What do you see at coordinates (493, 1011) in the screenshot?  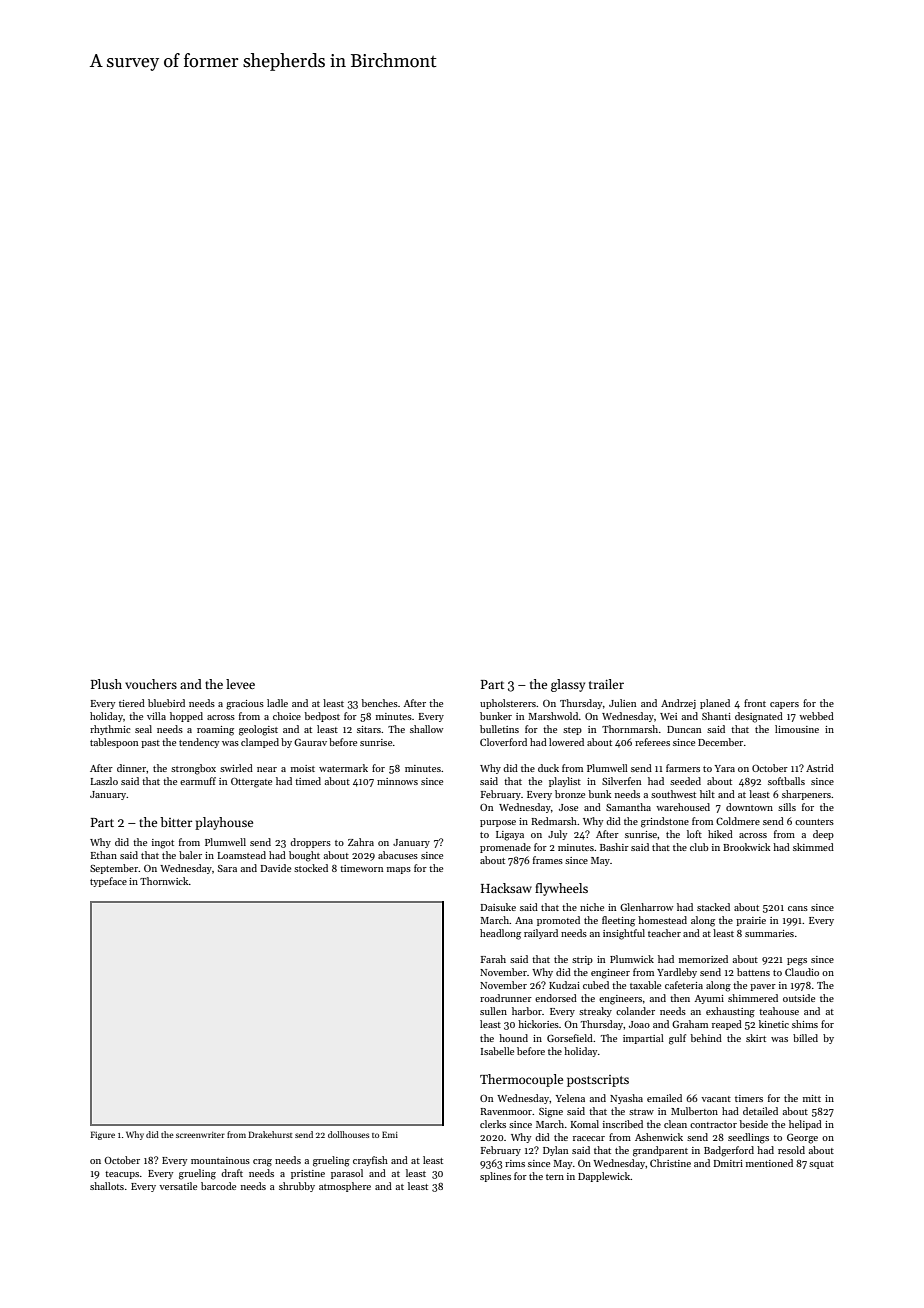 I see `sullen` at bounding box center [493, 1011].
